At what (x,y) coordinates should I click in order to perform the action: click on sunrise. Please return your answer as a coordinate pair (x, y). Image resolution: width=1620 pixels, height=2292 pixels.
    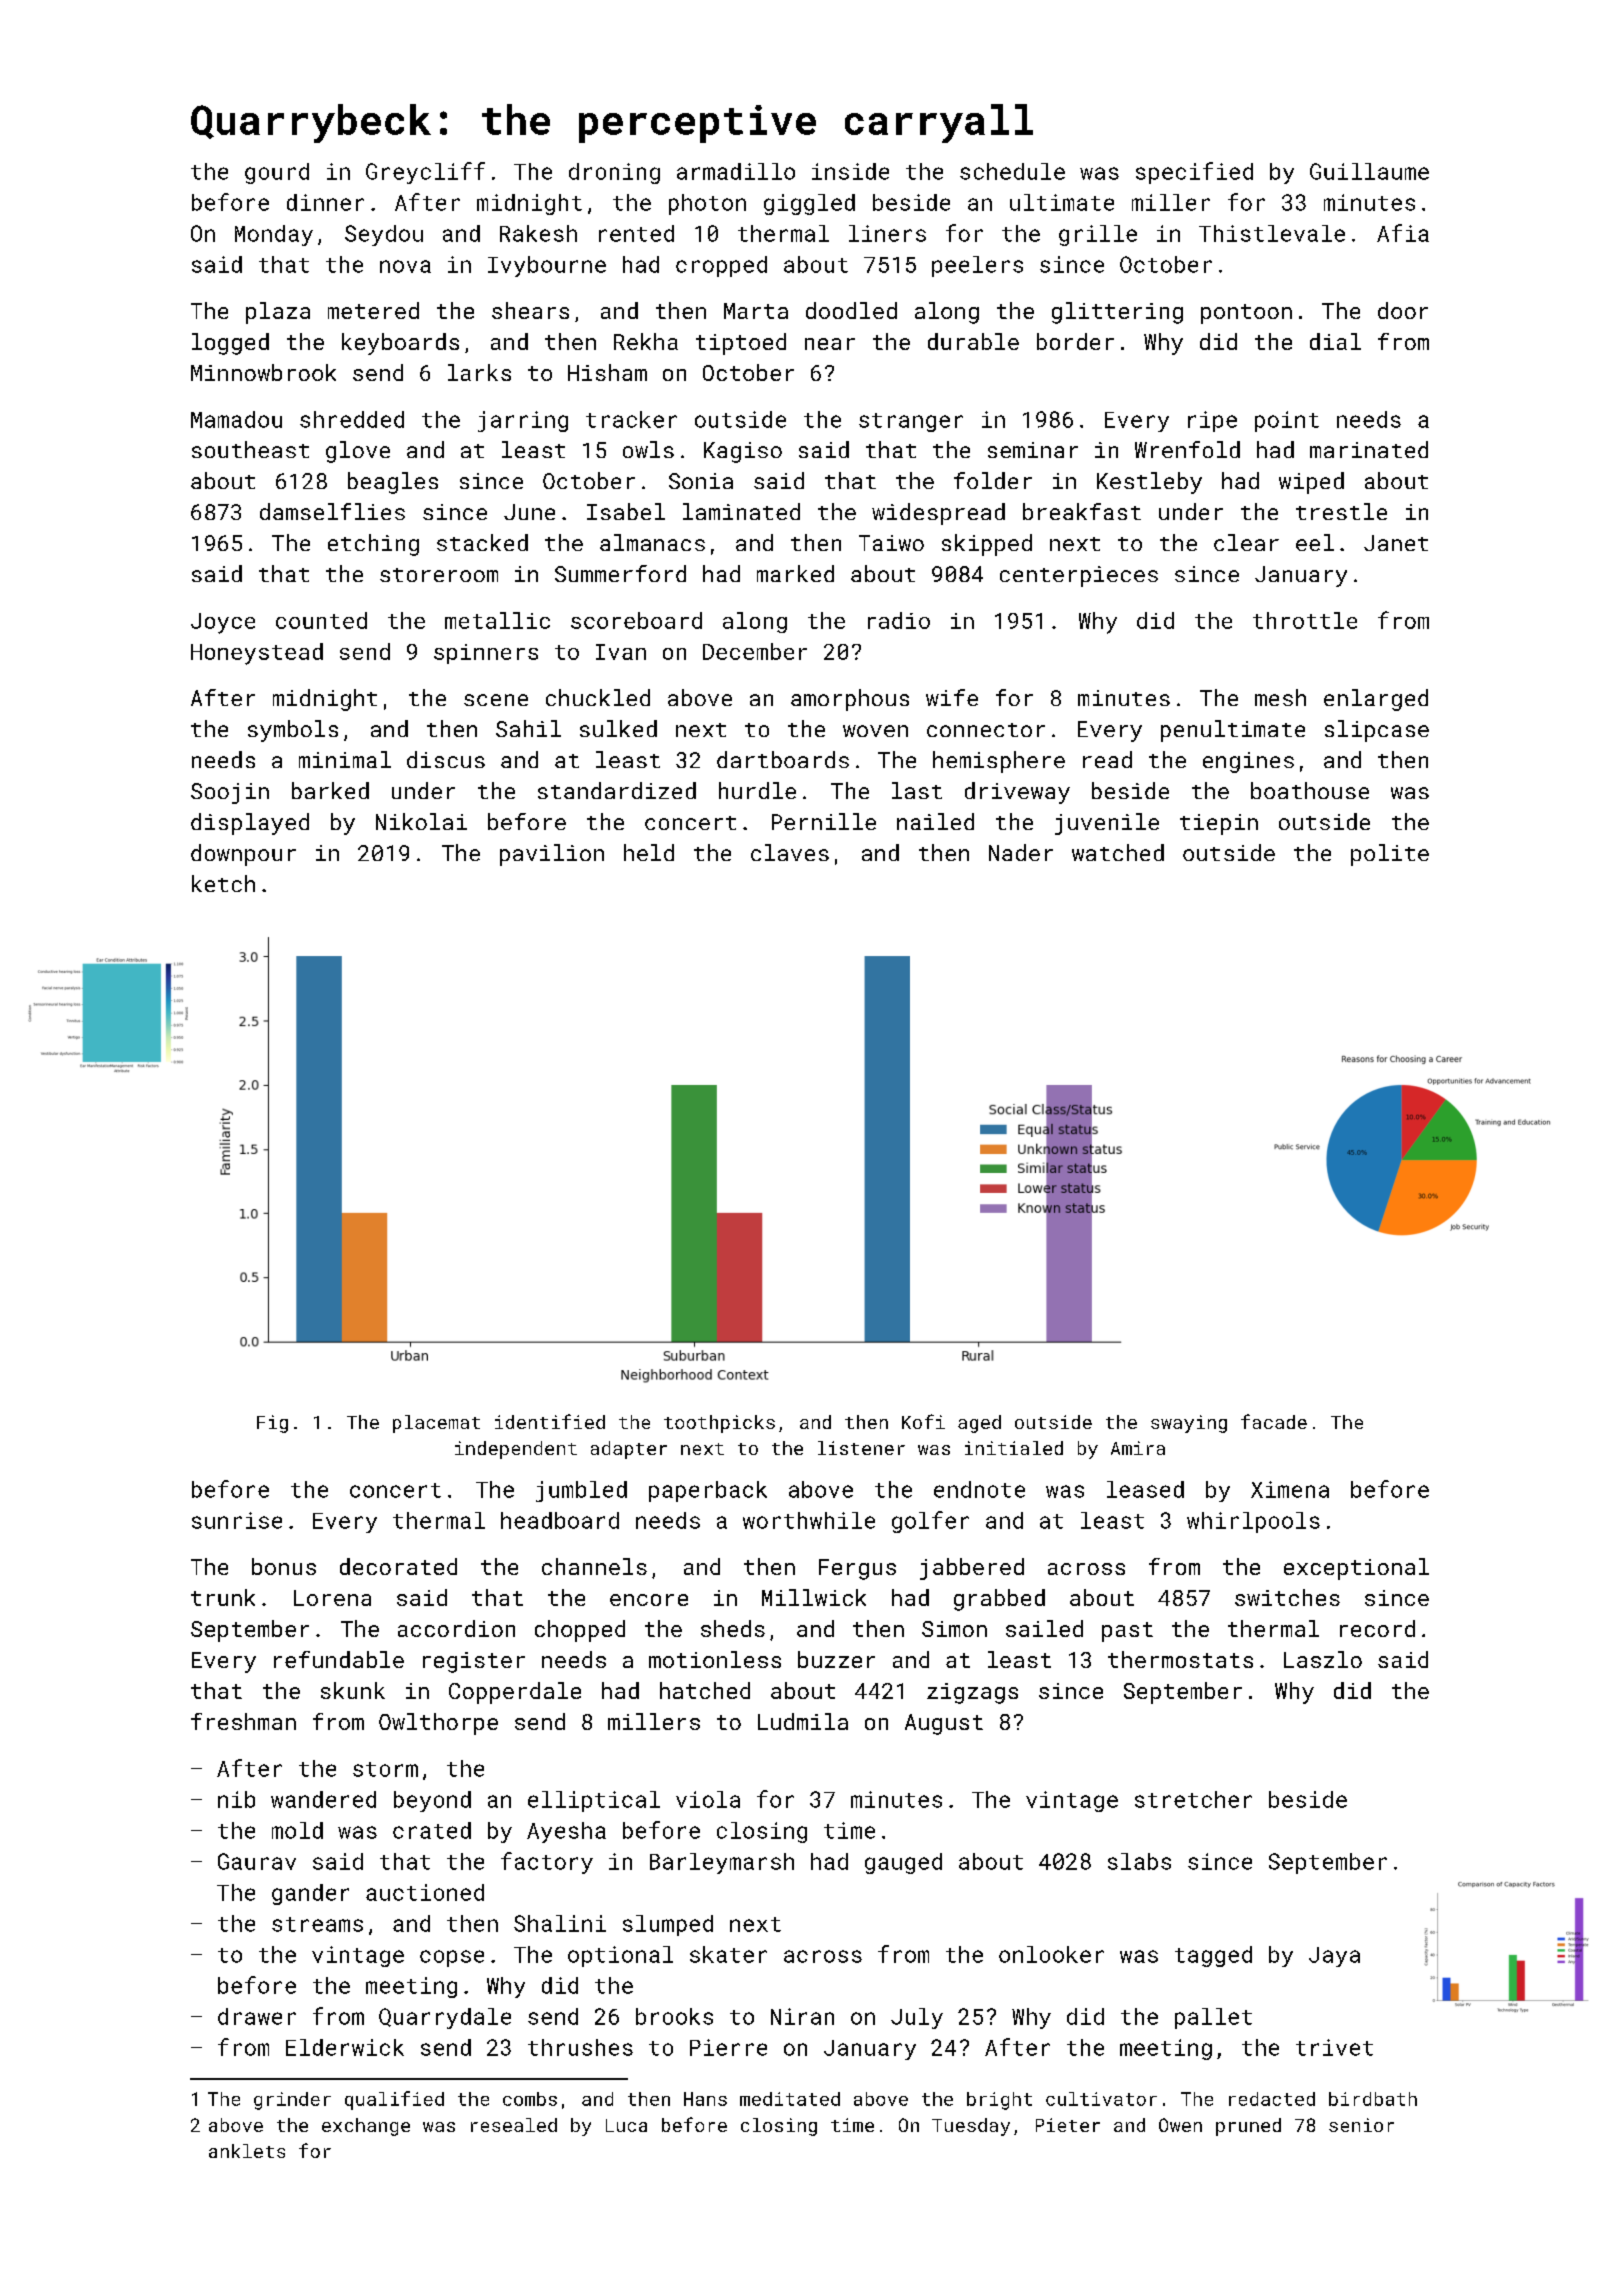
    Looking at the image, I should click on (237, 1520).
